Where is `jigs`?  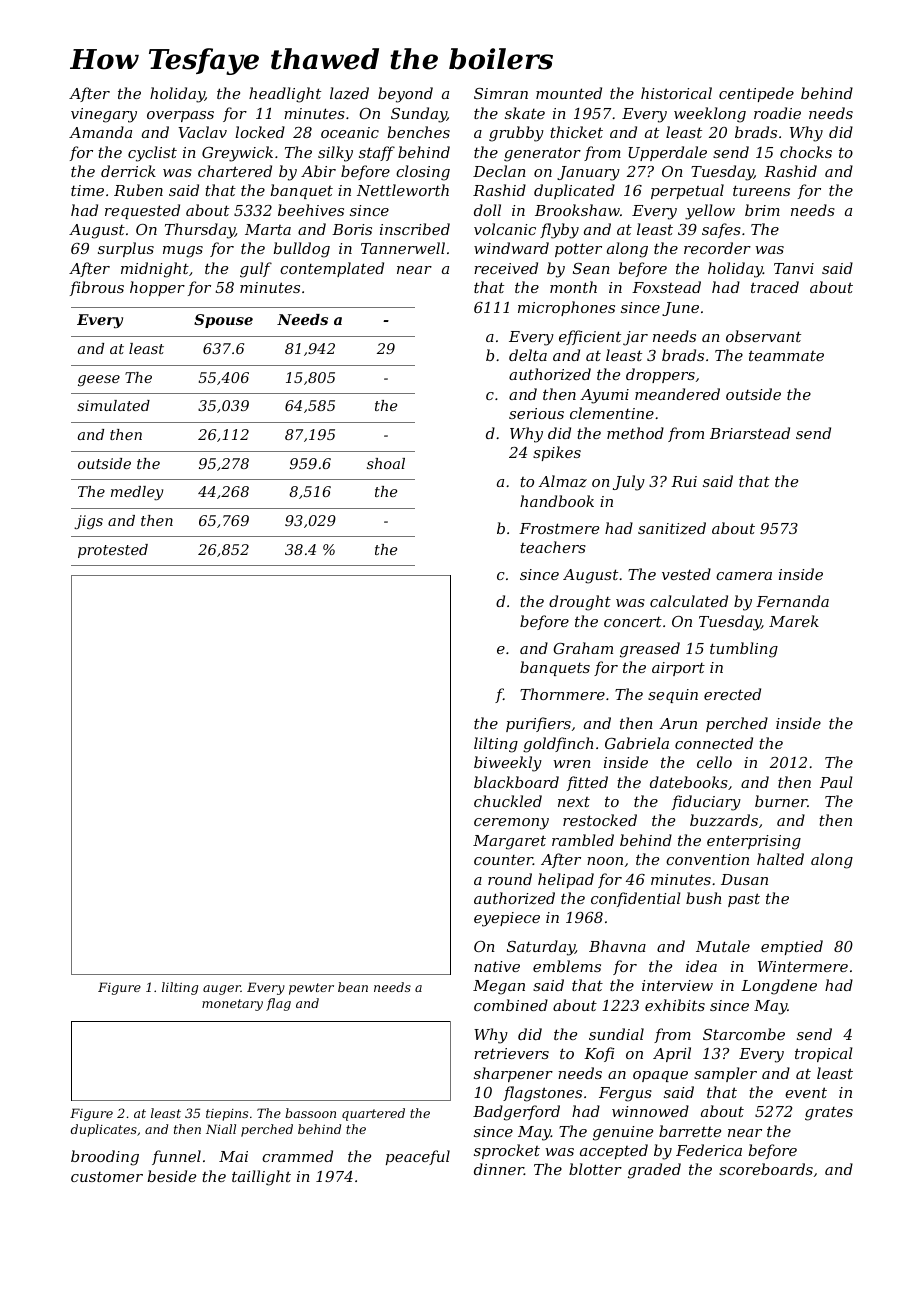
jigs is located at coordinates (88, 522).
